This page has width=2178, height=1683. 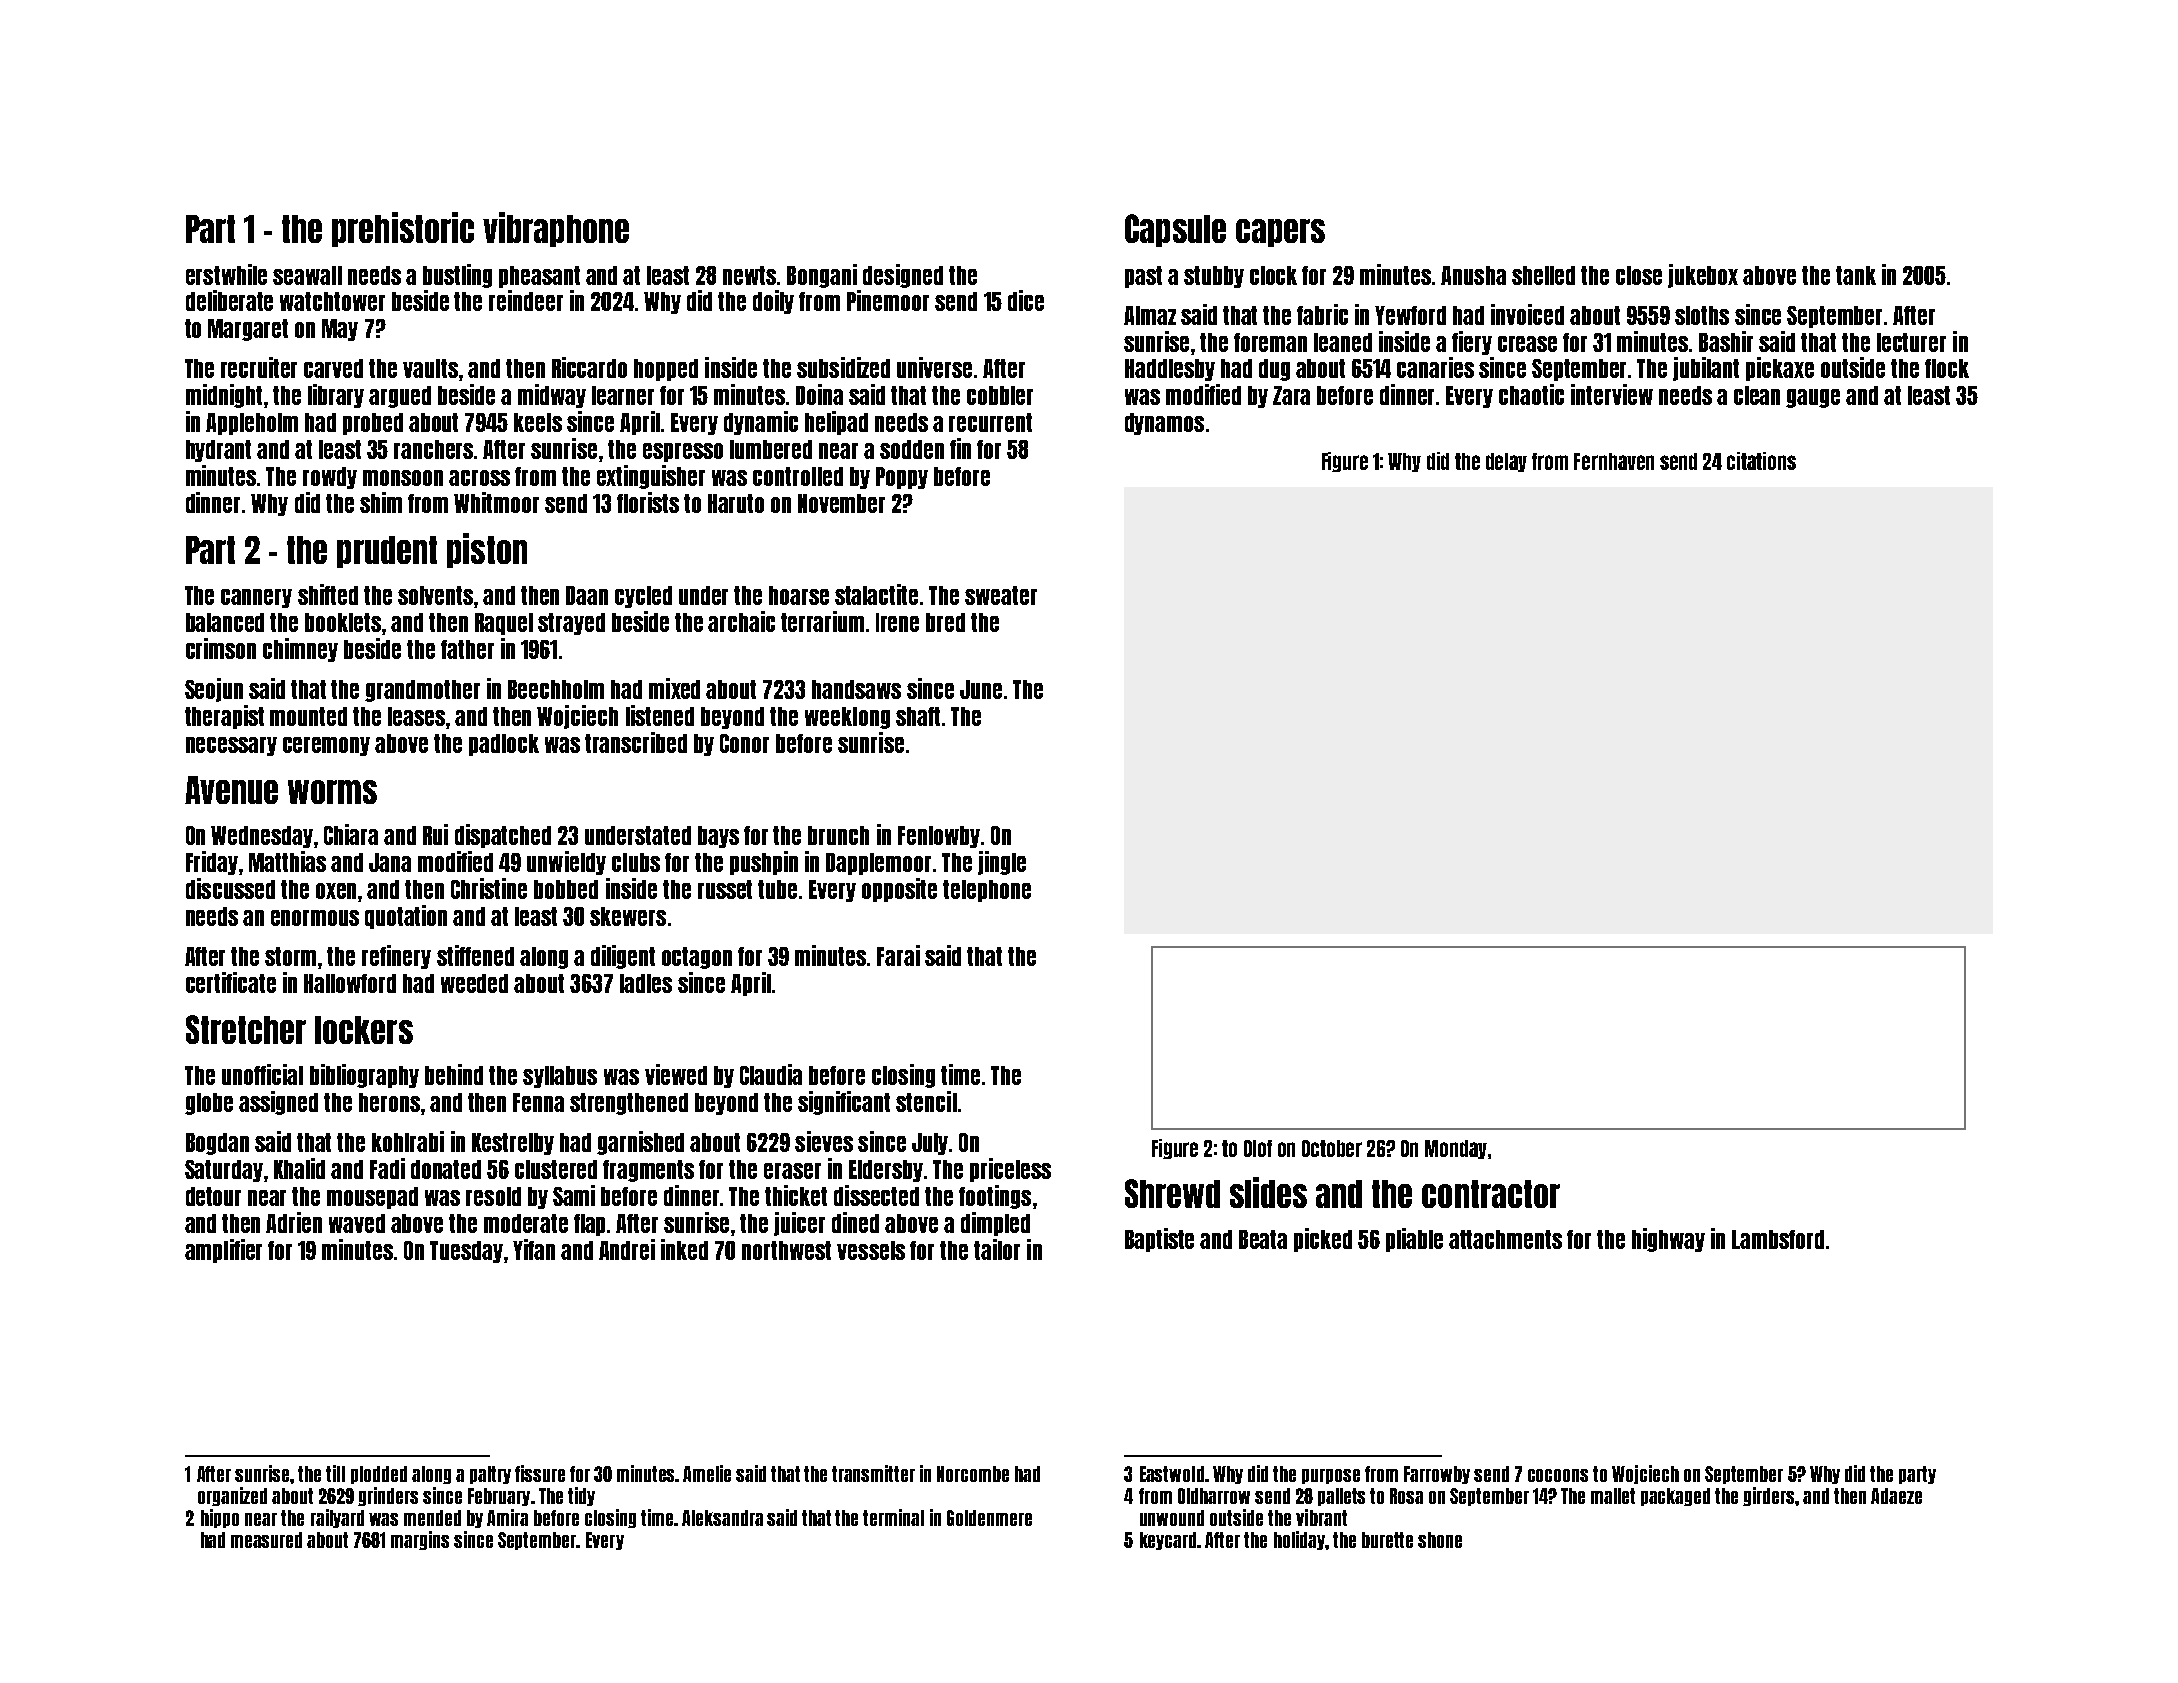 I want to click on June, so click(x=981, y=689).
